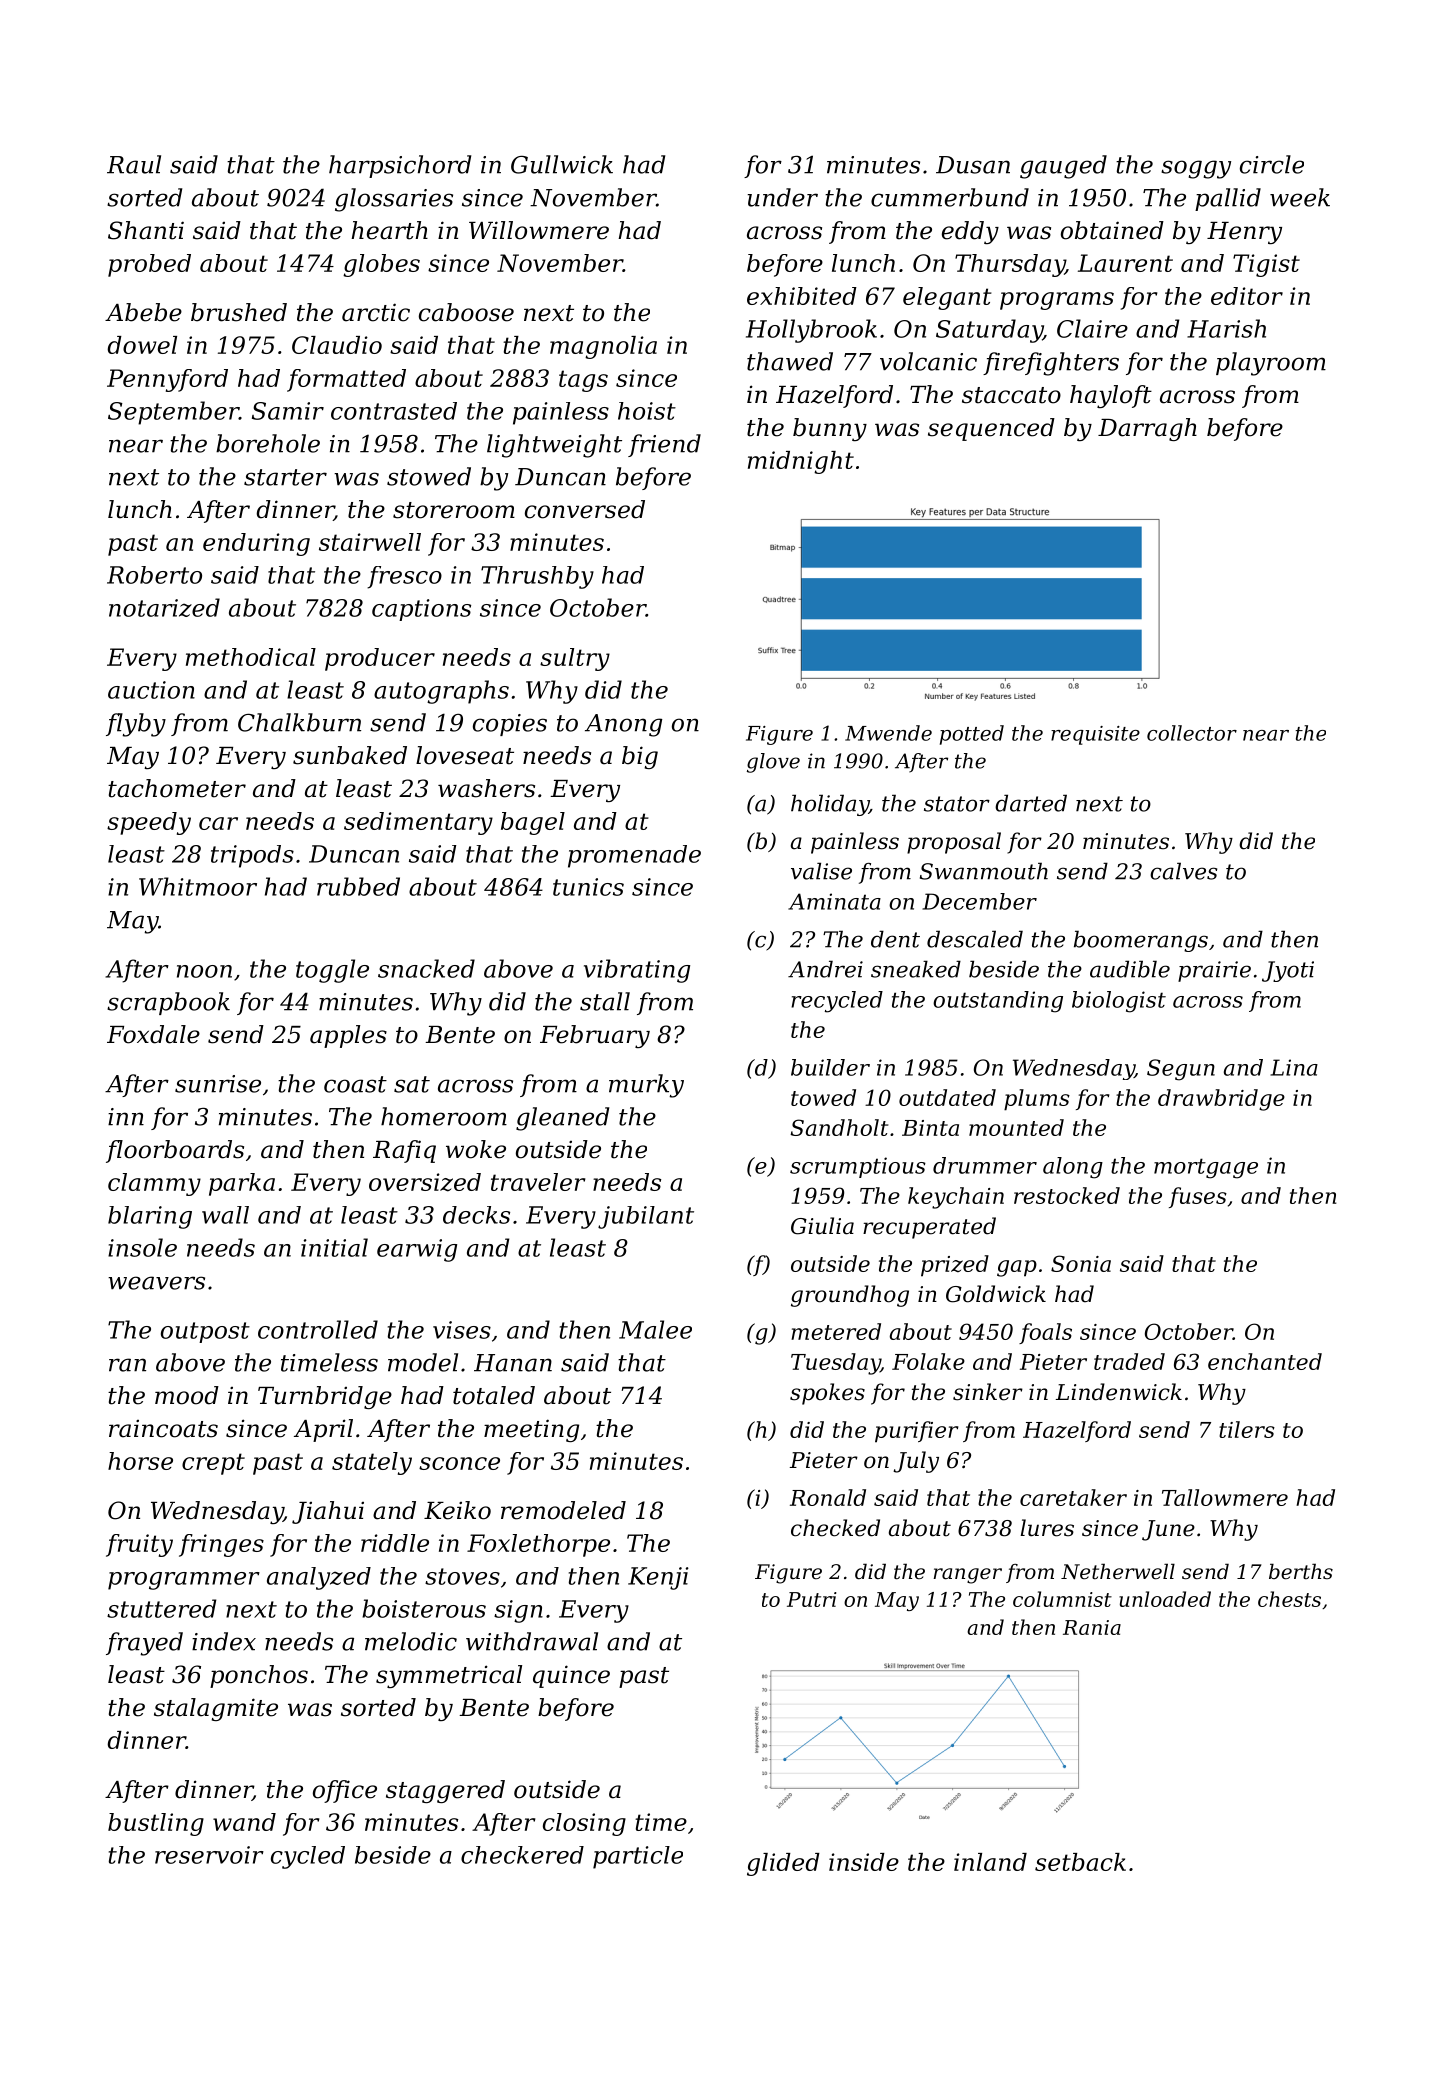 This document has height=2100, width=1450. Describe the element at coordinates (827, 1394) in the document. I see `spokes` at that location.
